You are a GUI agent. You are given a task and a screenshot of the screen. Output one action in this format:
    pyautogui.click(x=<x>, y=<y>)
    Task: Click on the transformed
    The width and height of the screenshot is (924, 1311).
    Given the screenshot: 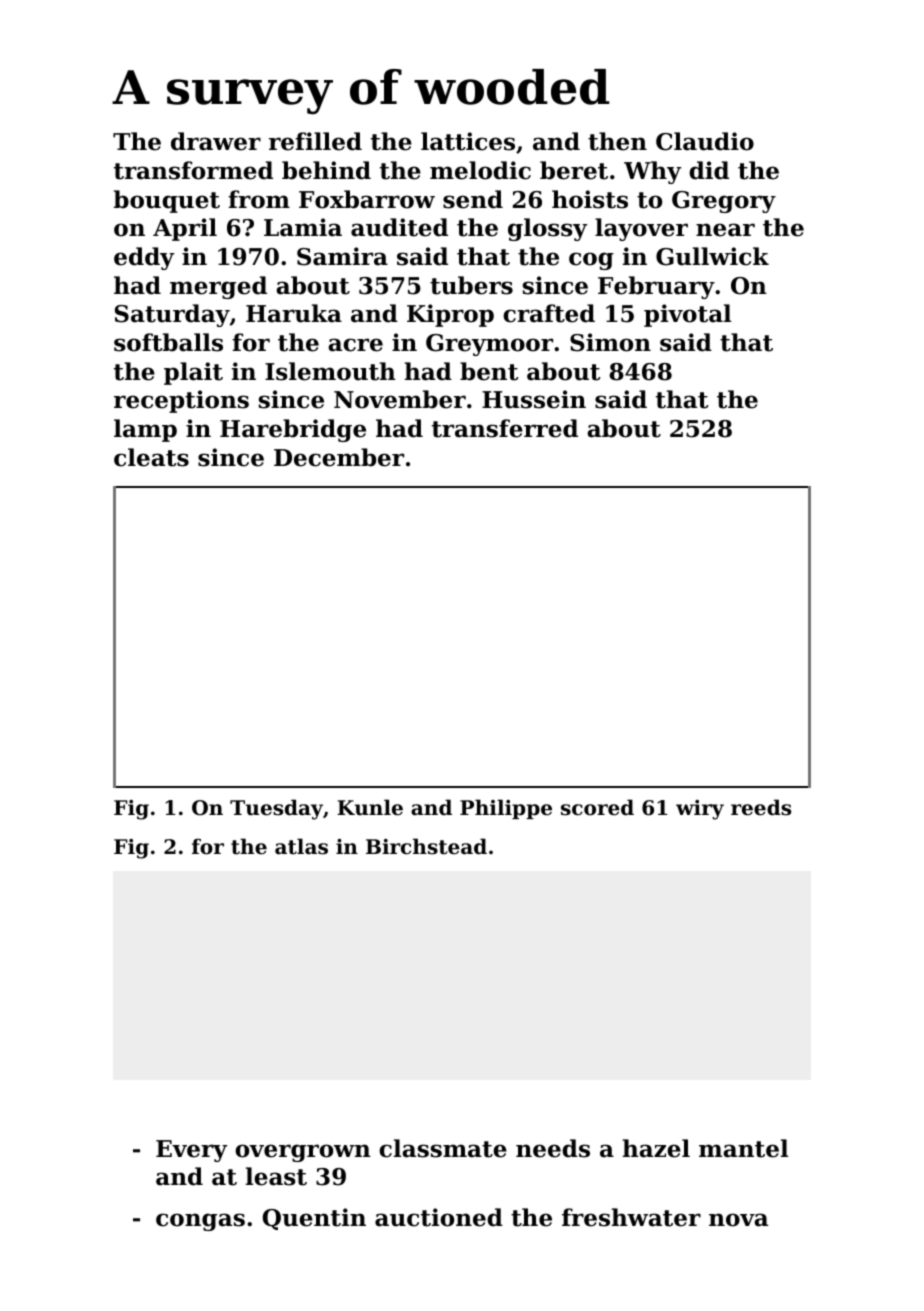 What is the action you would take?
    pyautogui.click(x=193, y=170)
